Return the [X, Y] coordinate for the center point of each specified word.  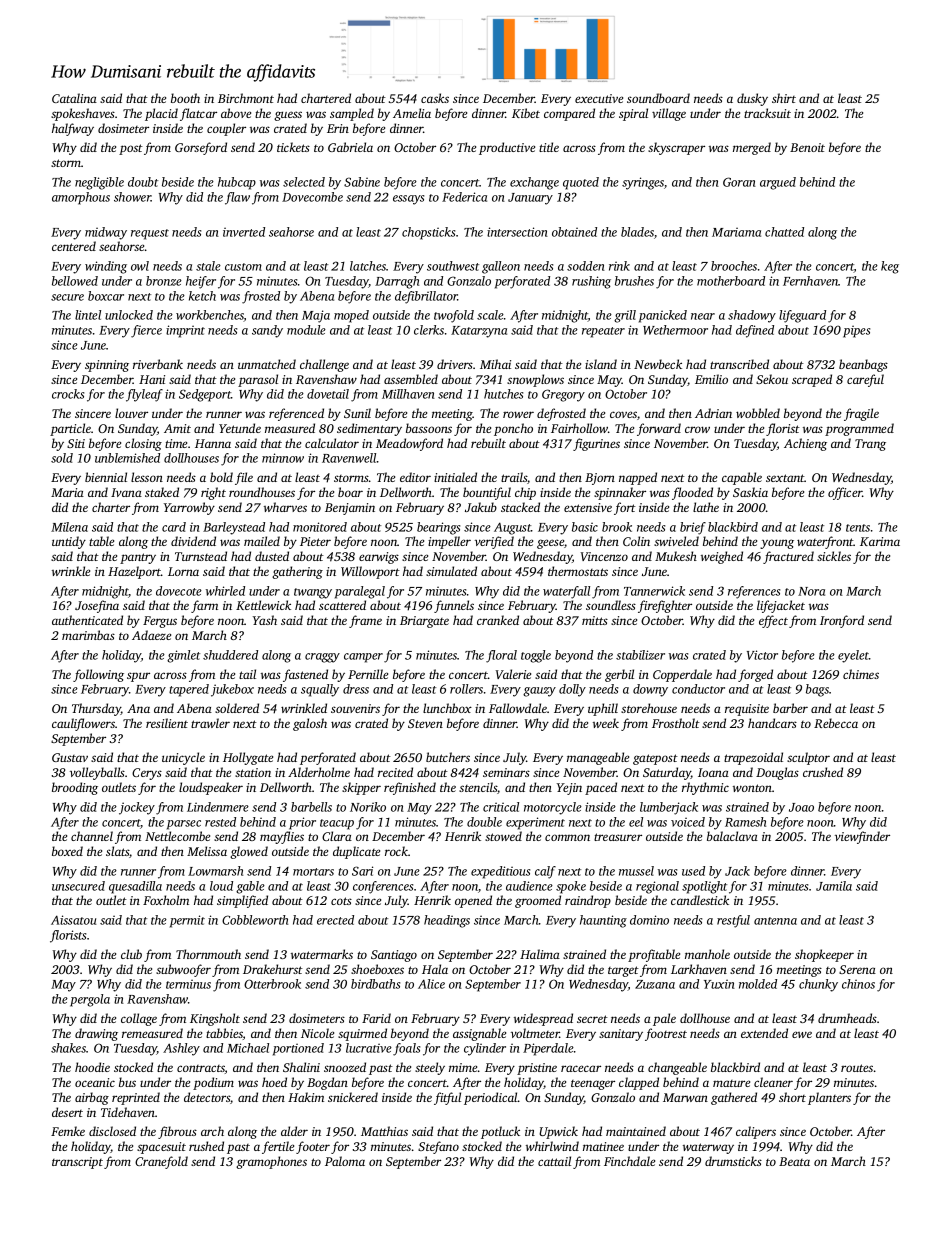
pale [664, 1019]
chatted [784, 232]
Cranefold [161, 1162]
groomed [538, 901]
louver [131, 413]
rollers [466, 689]
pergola [90, 1000]
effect [773, 621]
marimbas [88, 635]
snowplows [535, 380]
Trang [870, 445]
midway [106, 233]
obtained [574, 232]
